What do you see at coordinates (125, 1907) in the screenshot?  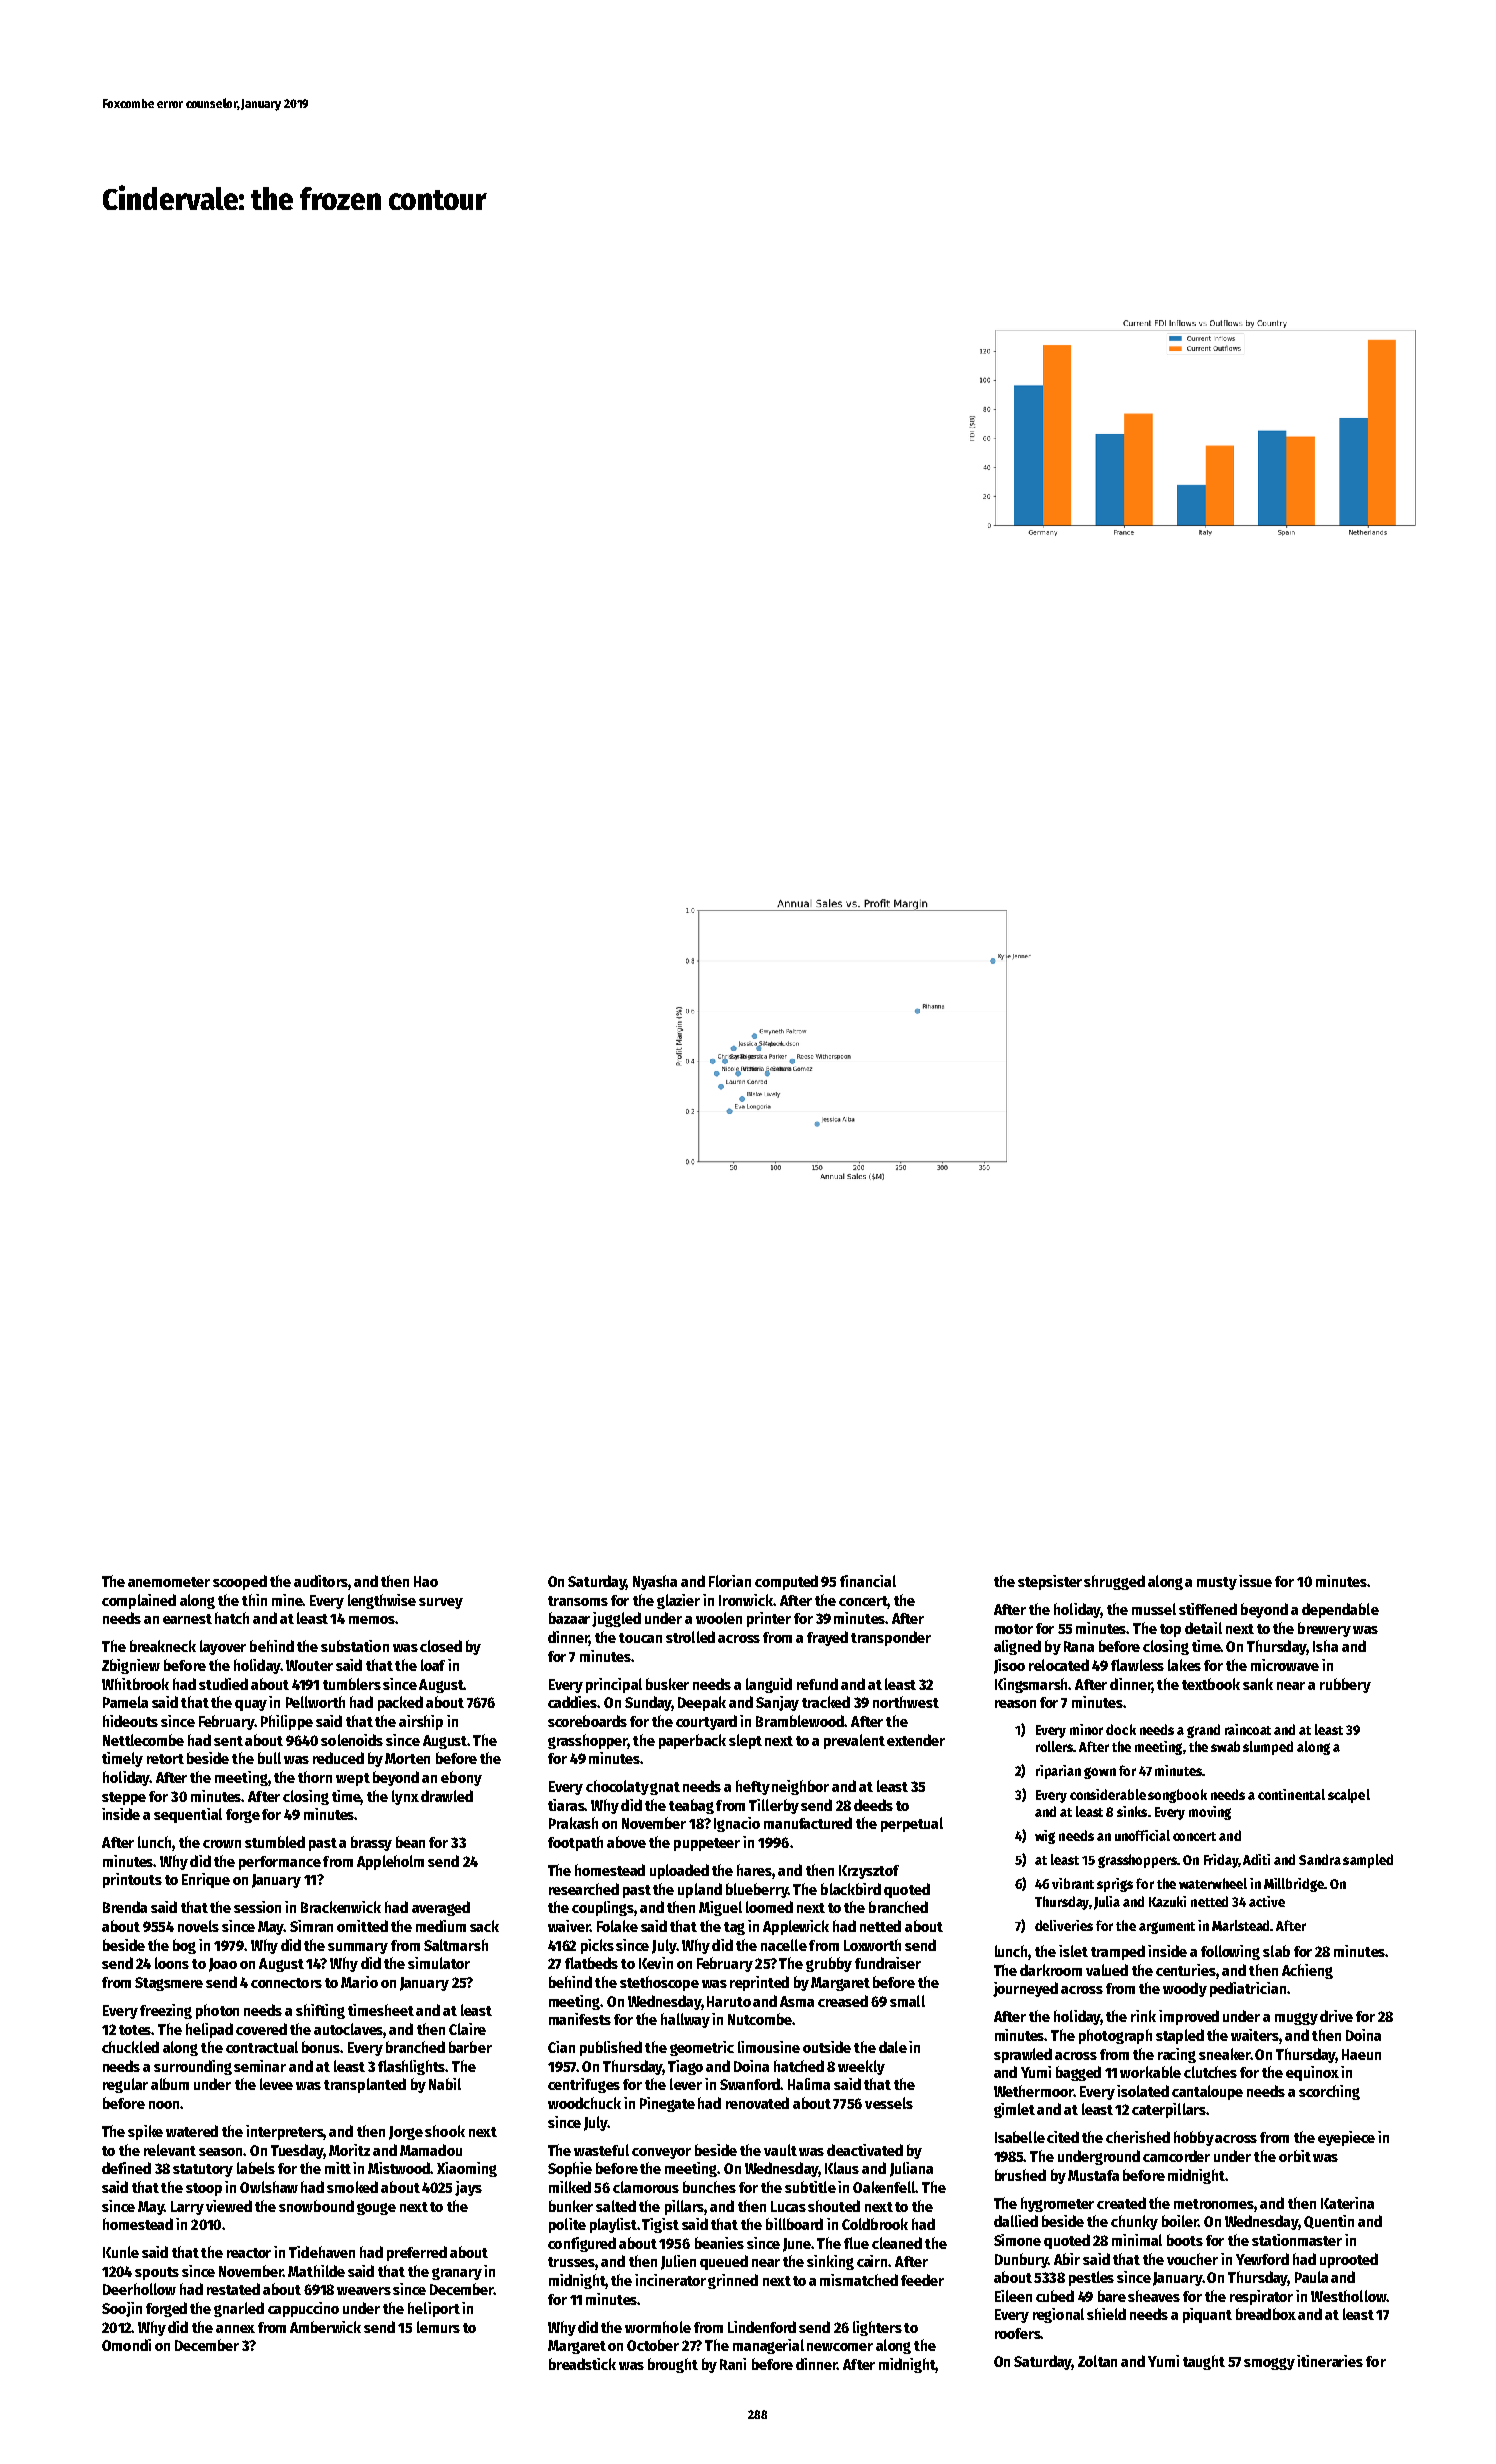 I see `Brenda` at bounding box center [125, 1907].
